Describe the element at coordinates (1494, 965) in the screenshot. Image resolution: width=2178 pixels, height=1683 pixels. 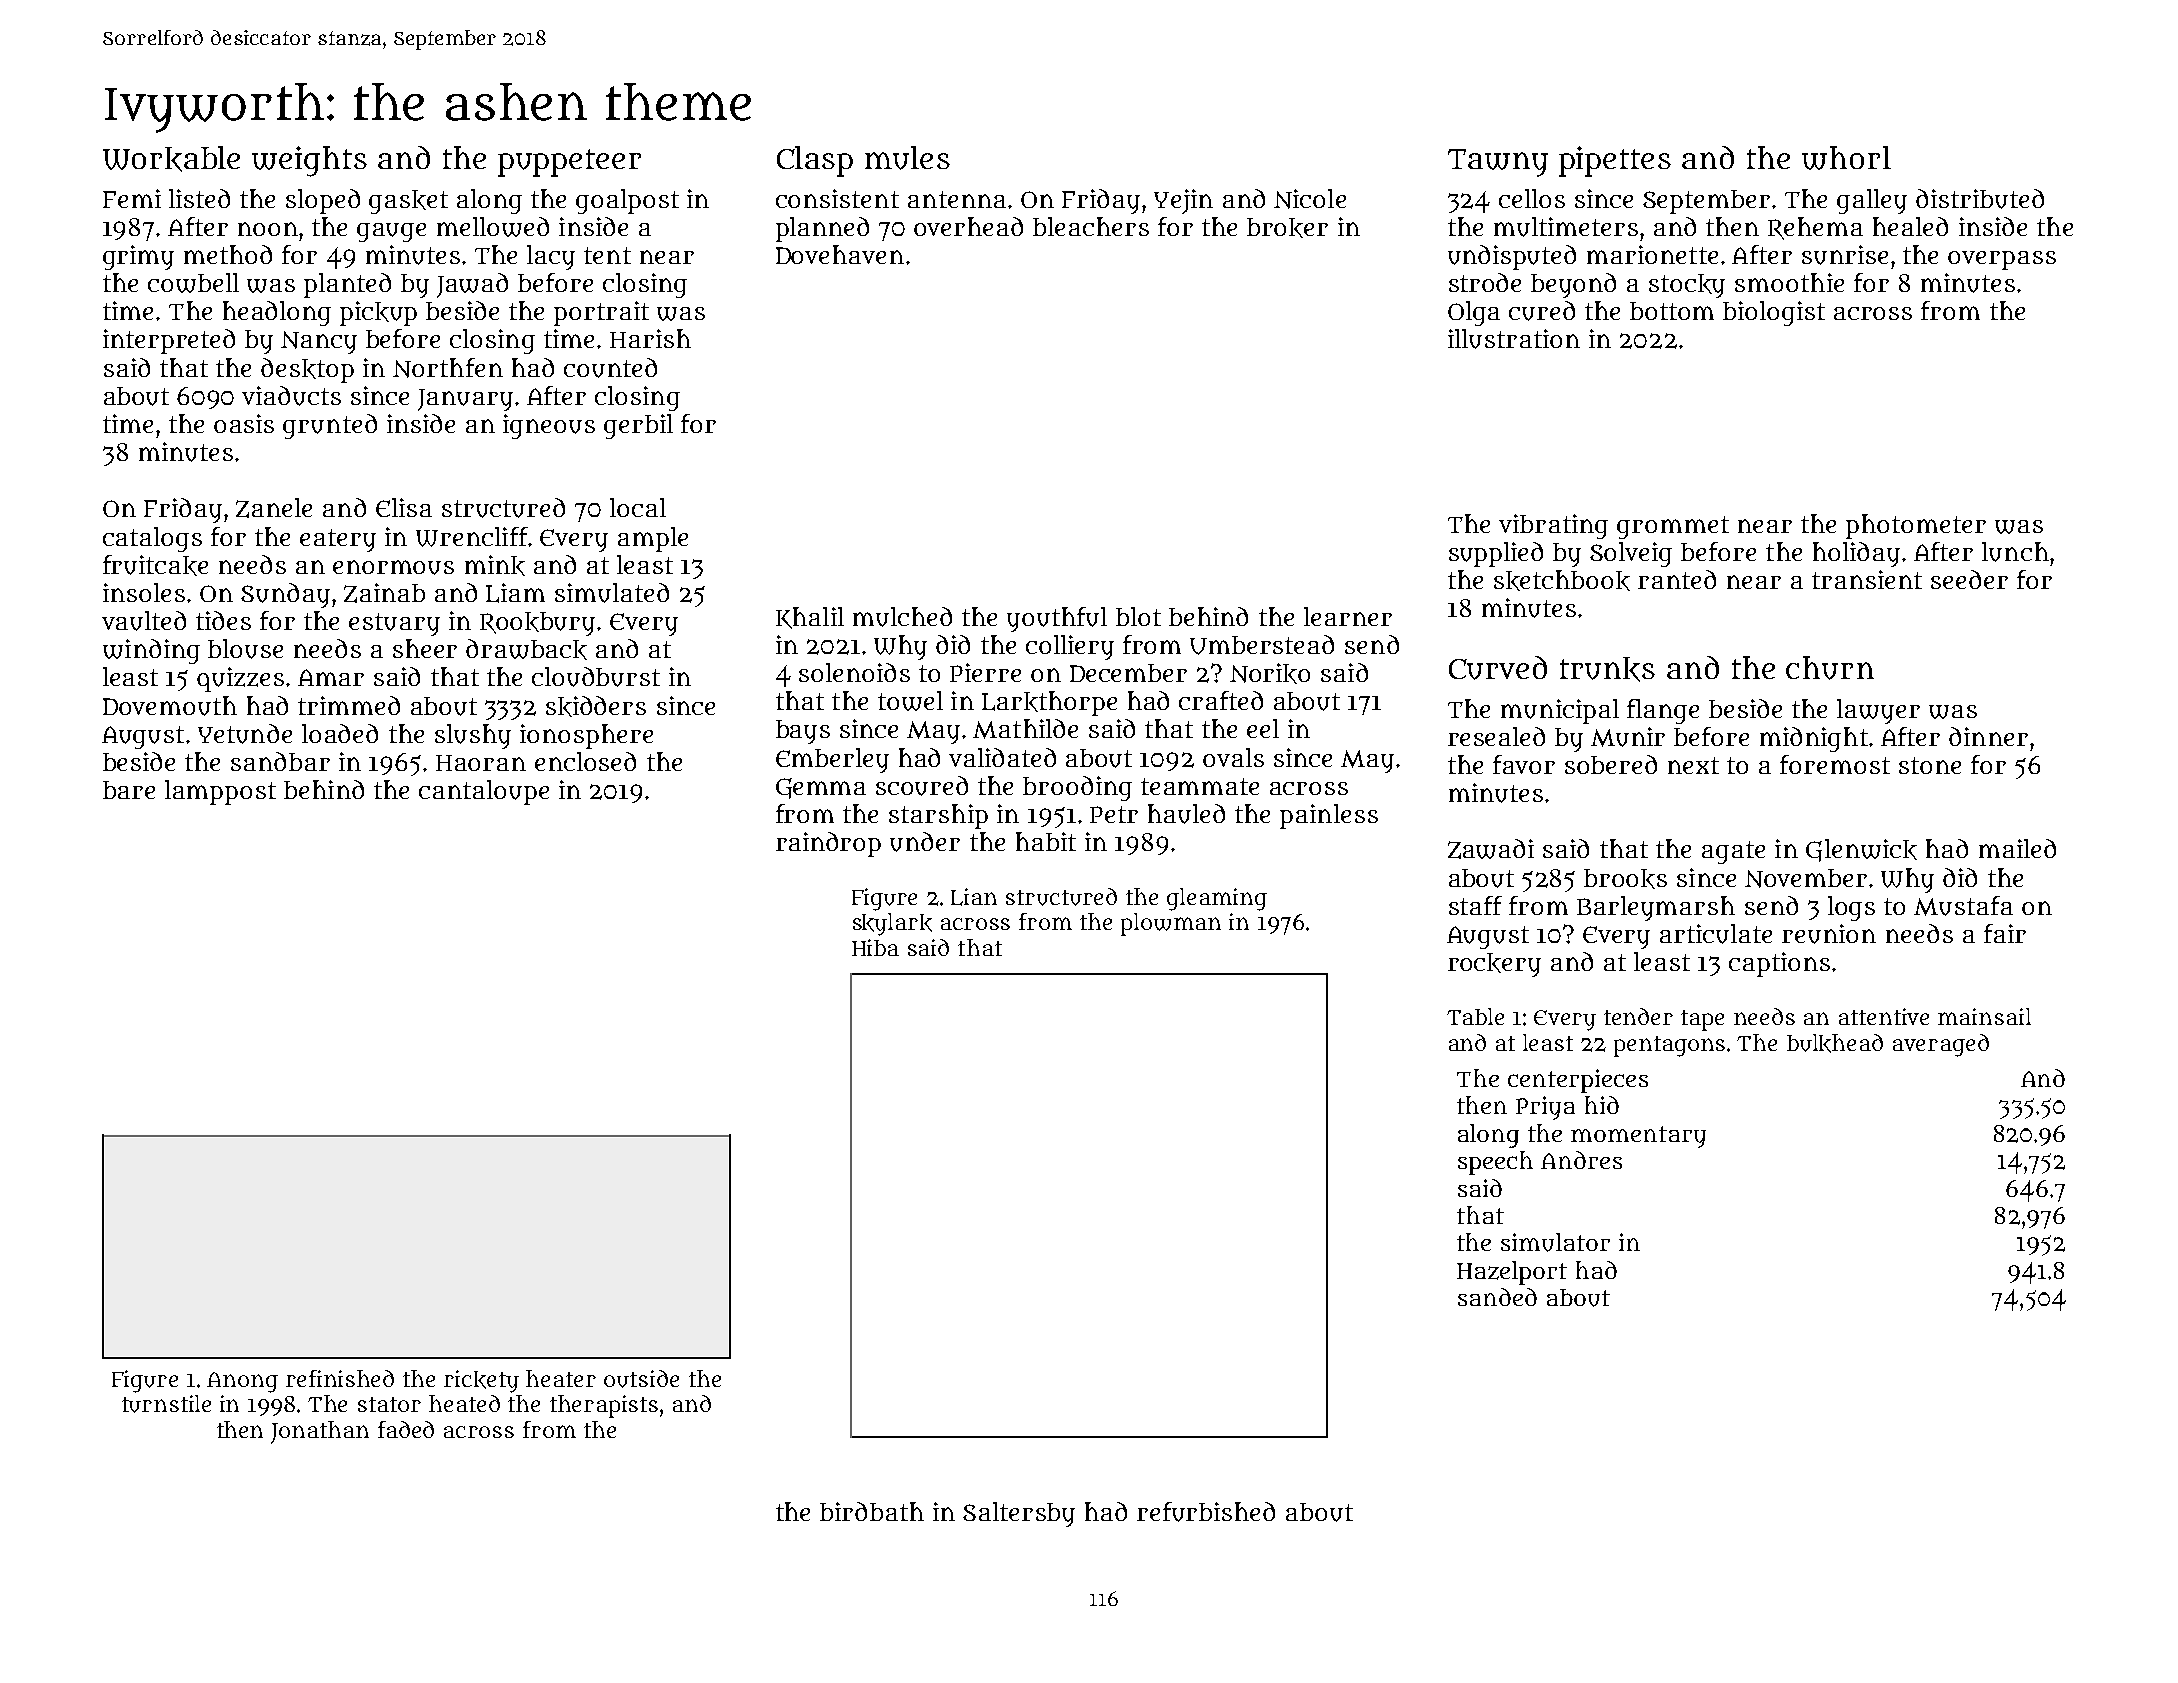
I see `rockery` at that location.
